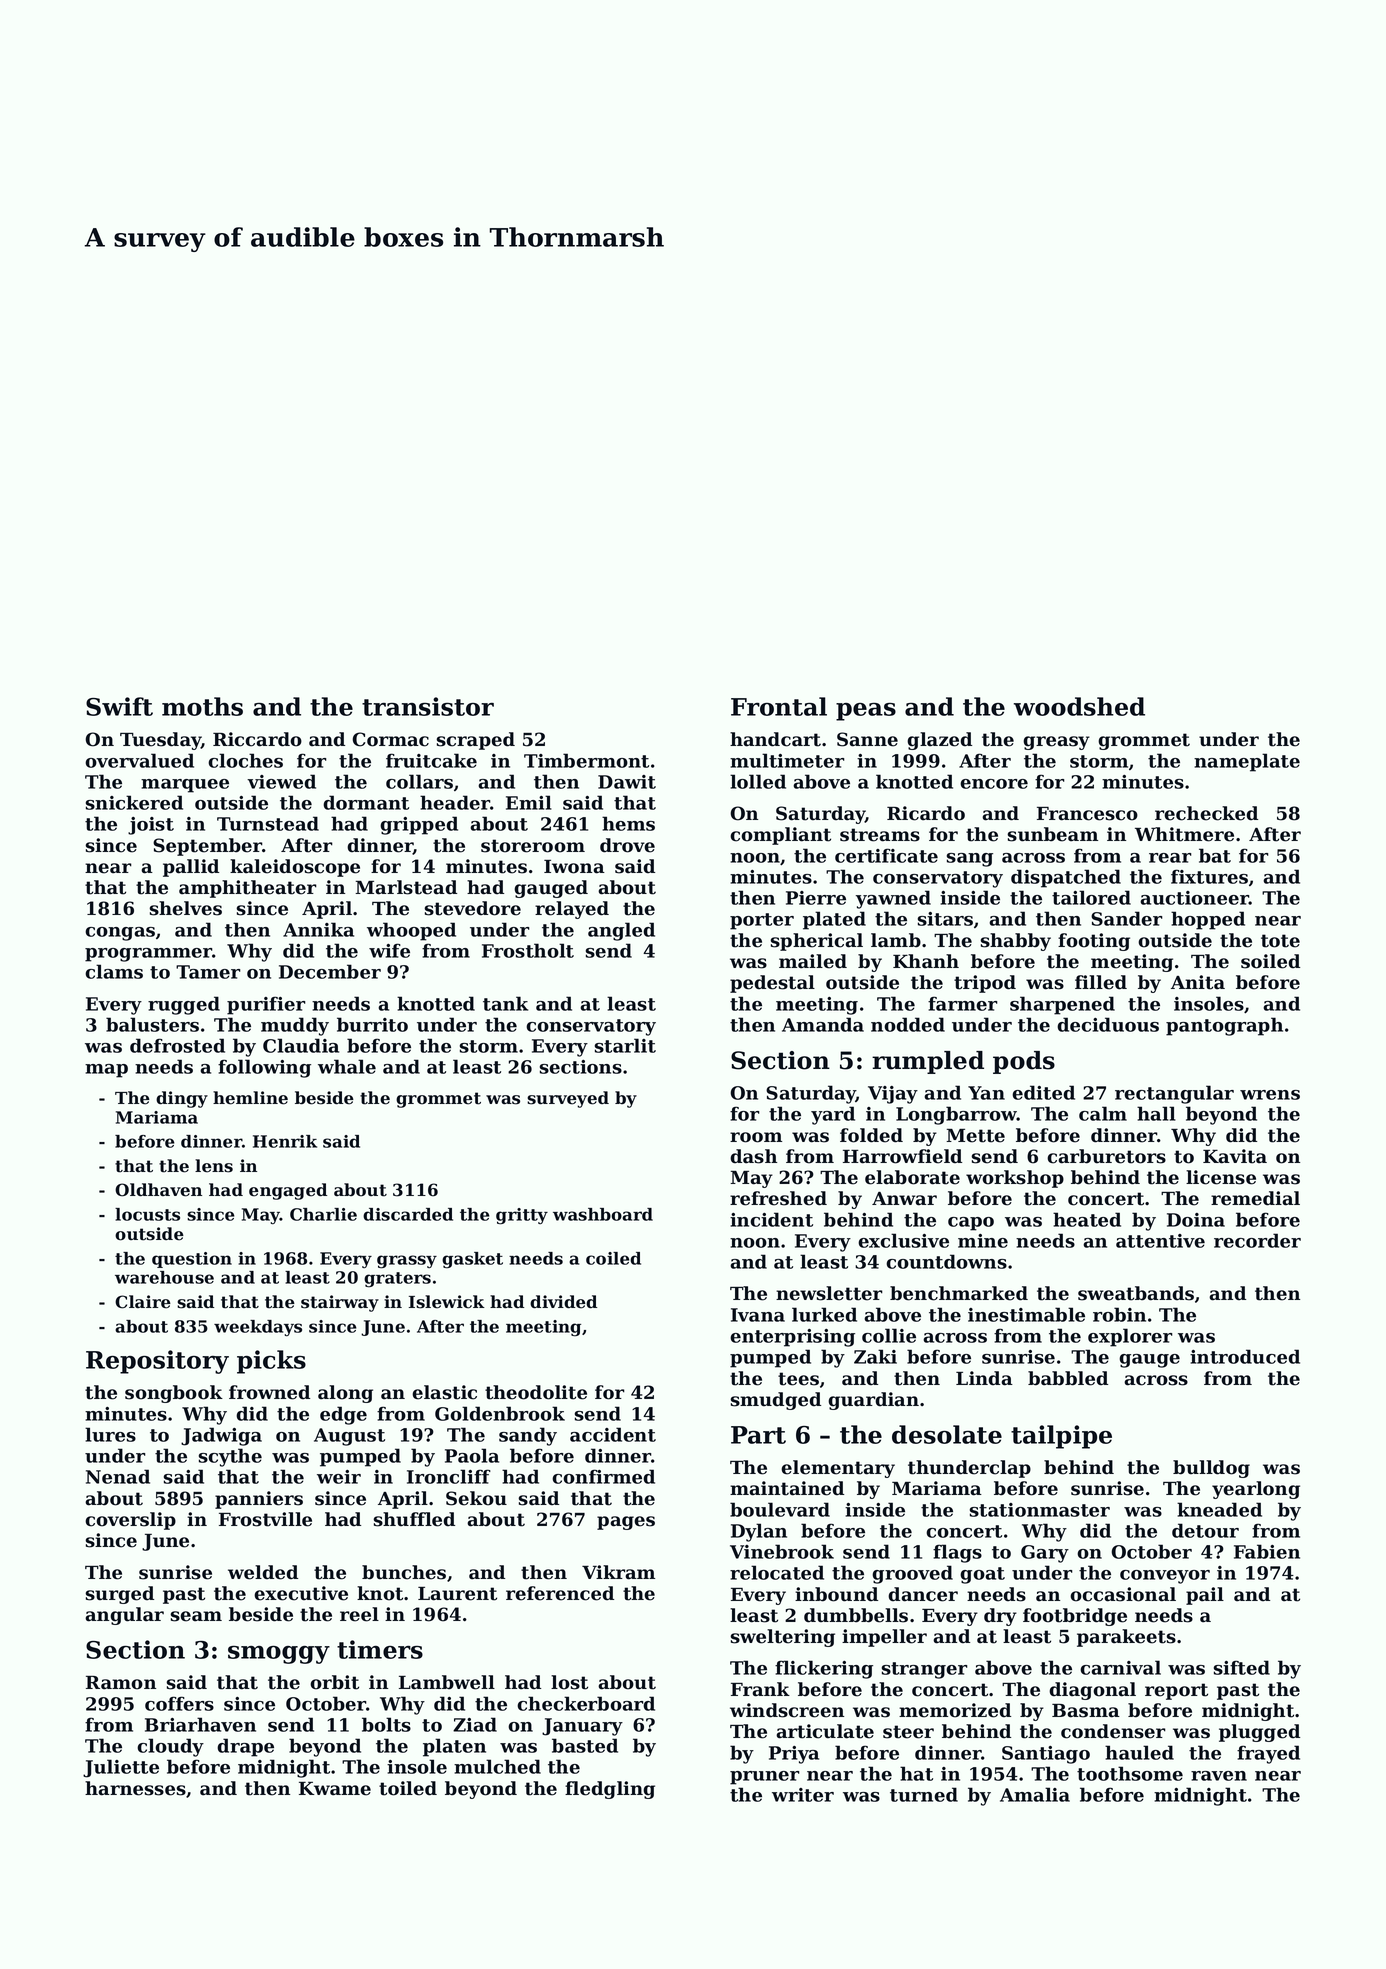 Image resolution: width=1386 pixels, height=1969 pixels. Describe the element at coordinates (528, 950) in the document. I see `Frostholt` at that location.
